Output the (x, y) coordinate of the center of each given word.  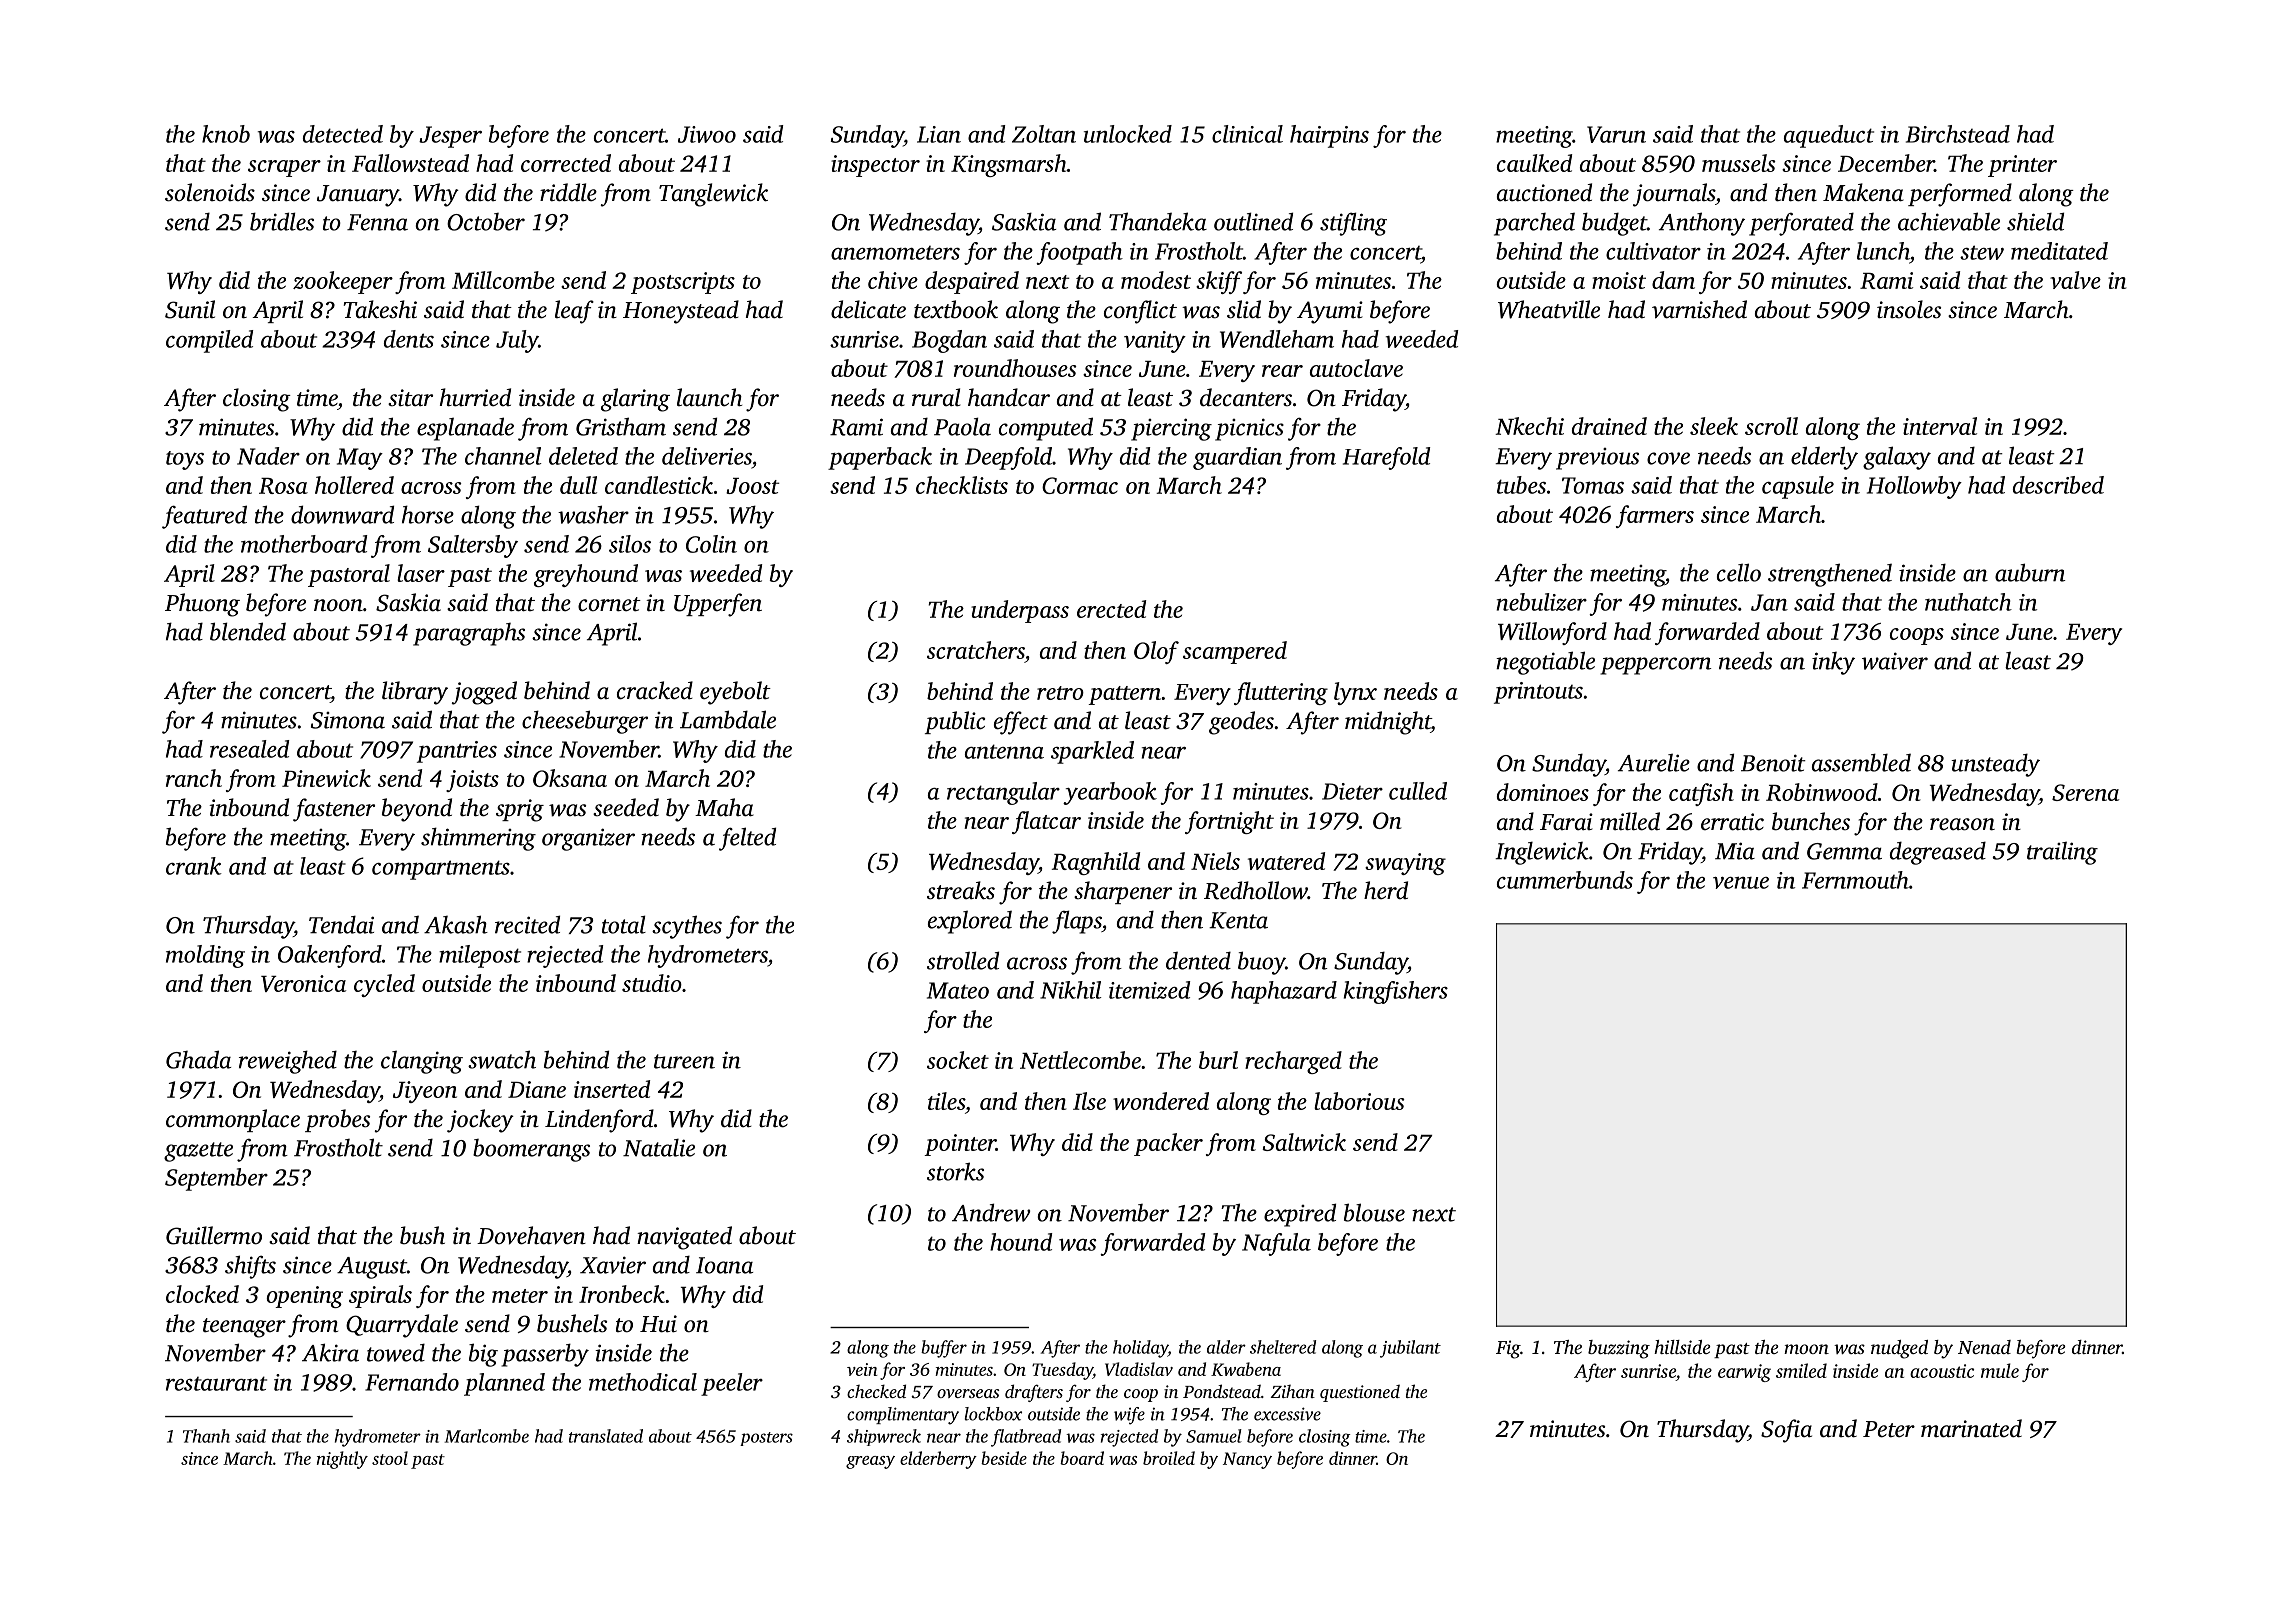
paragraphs (469, 634)
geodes (1241, 723)
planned (504, 1384)
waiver (1895, 661)
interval (1940, 426)
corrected (566, 163)
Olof (1156, 652)
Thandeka (1158, 221)
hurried (475, 397)
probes (337, 1120)
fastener (334, 810)
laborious (1359, 1101)
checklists (962, 485)
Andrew (991, 1212)
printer (2022, 166)
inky (1833, 663)
